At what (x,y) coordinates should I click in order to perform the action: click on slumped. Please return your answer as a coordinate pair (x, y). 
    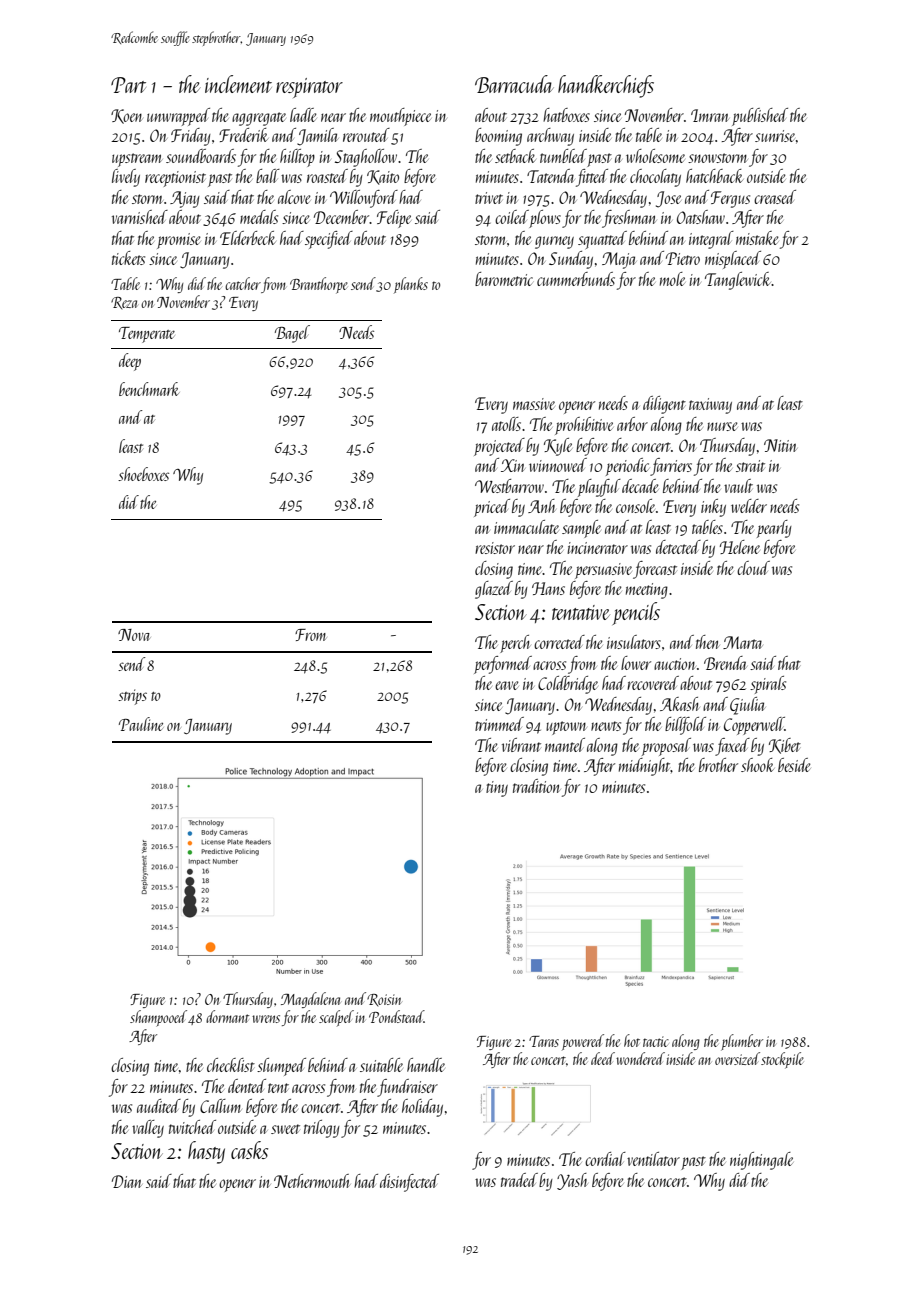
    Looking at the image, I should click on (281, 1067).
